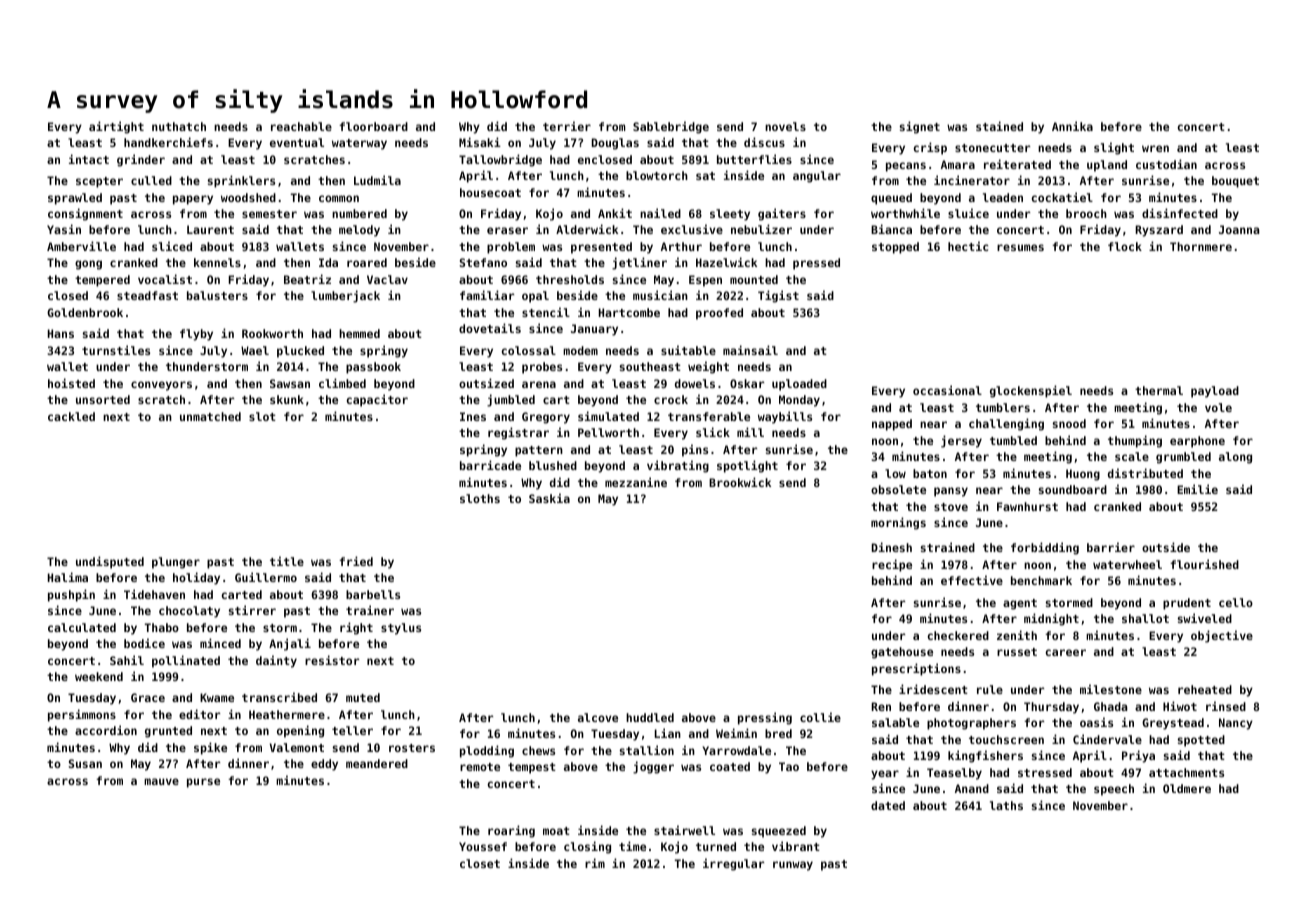  I want to click on jersey, so click(961, 441).
